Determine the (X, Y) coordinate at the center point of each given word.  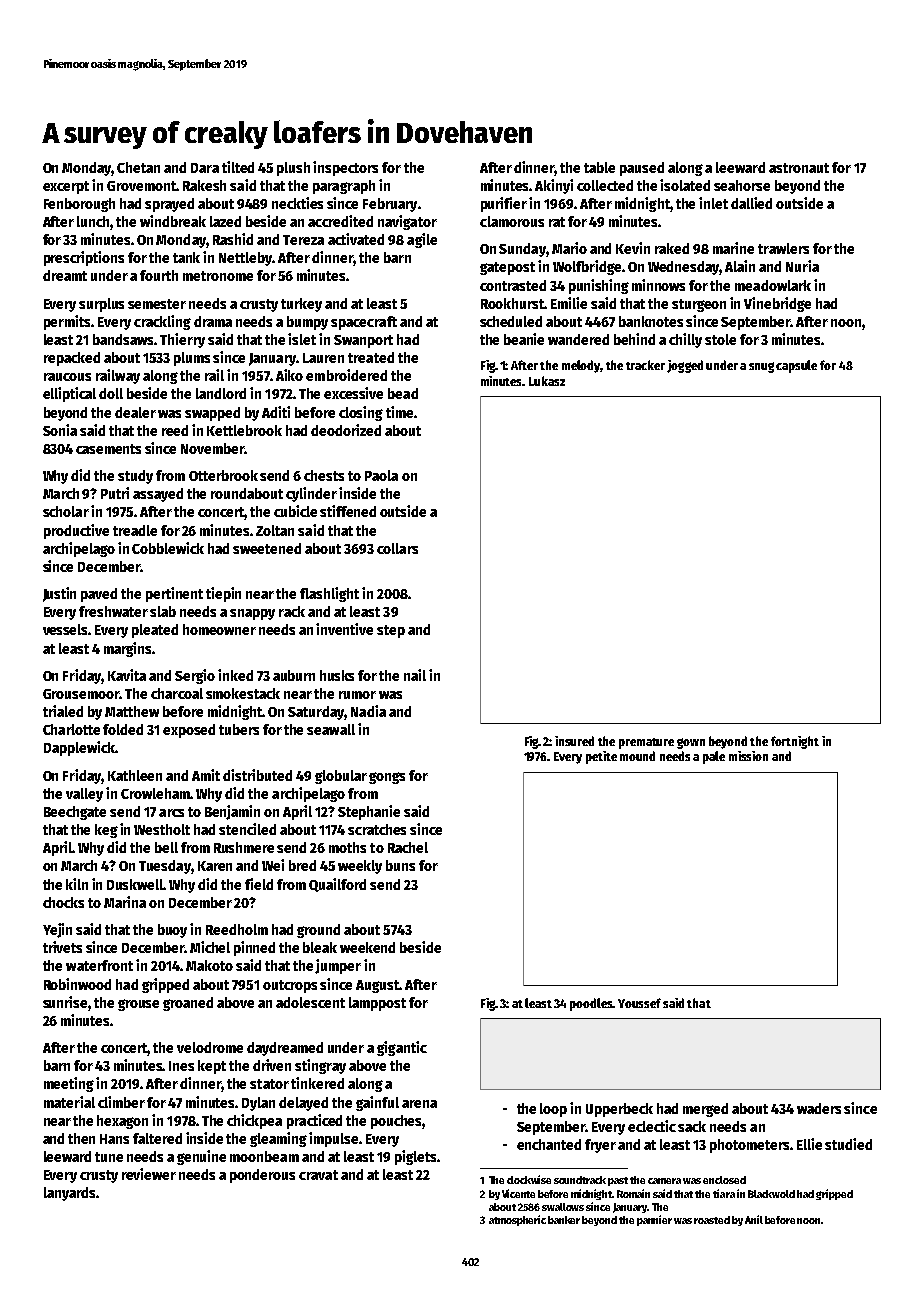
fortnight (795, 742)
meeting (69, 1084)
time (399, 412)
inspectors (345, 168)
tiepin (223, 594)
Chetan (138, 167)
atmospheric (517, 1220)
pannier (654, 1220)
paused (642, 169)
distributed (257, 775)
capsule (796, 366)
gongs (387, 778)
